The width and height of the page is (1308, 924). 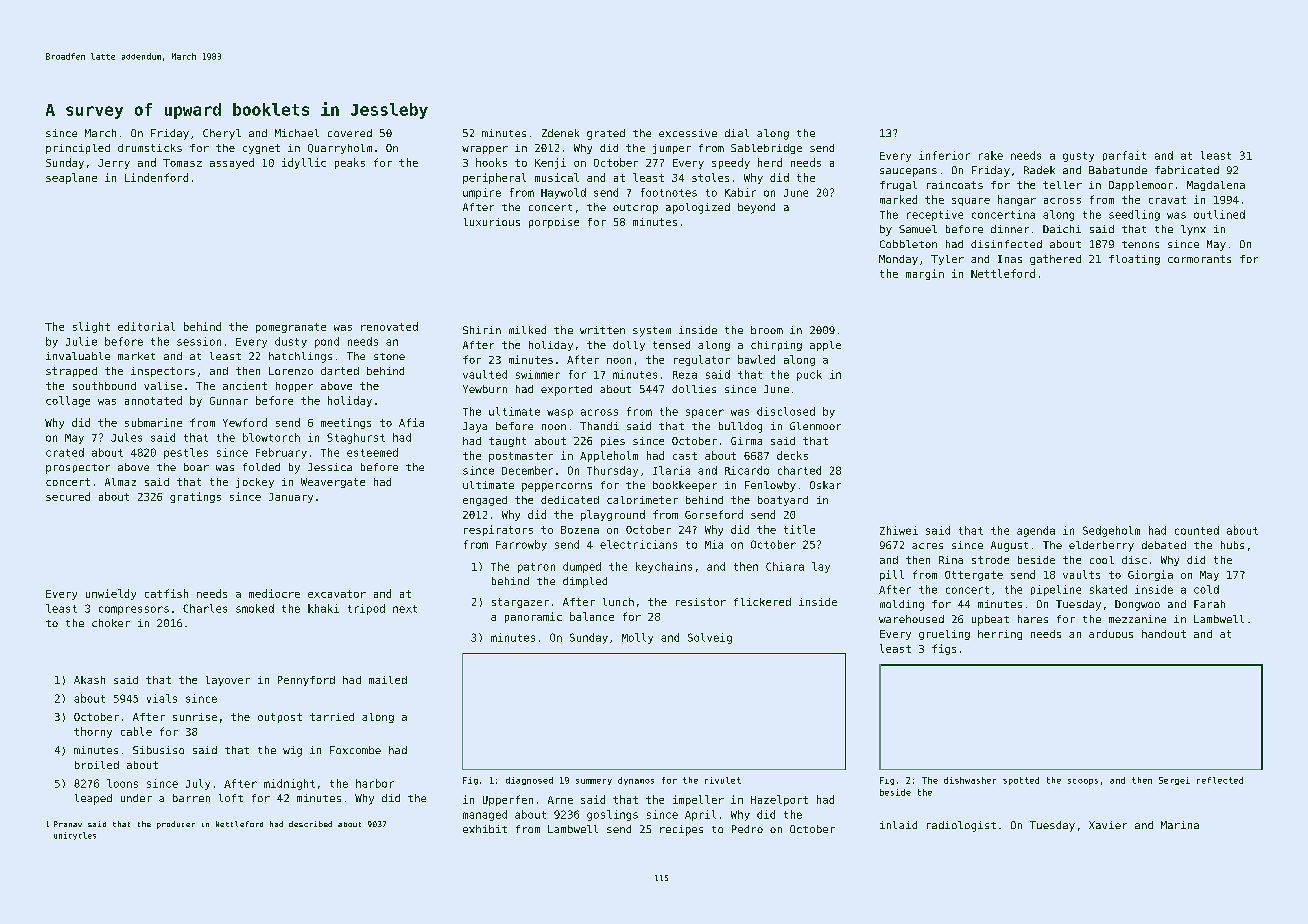 I want to click on dollies, so click(x=694, y=389).
